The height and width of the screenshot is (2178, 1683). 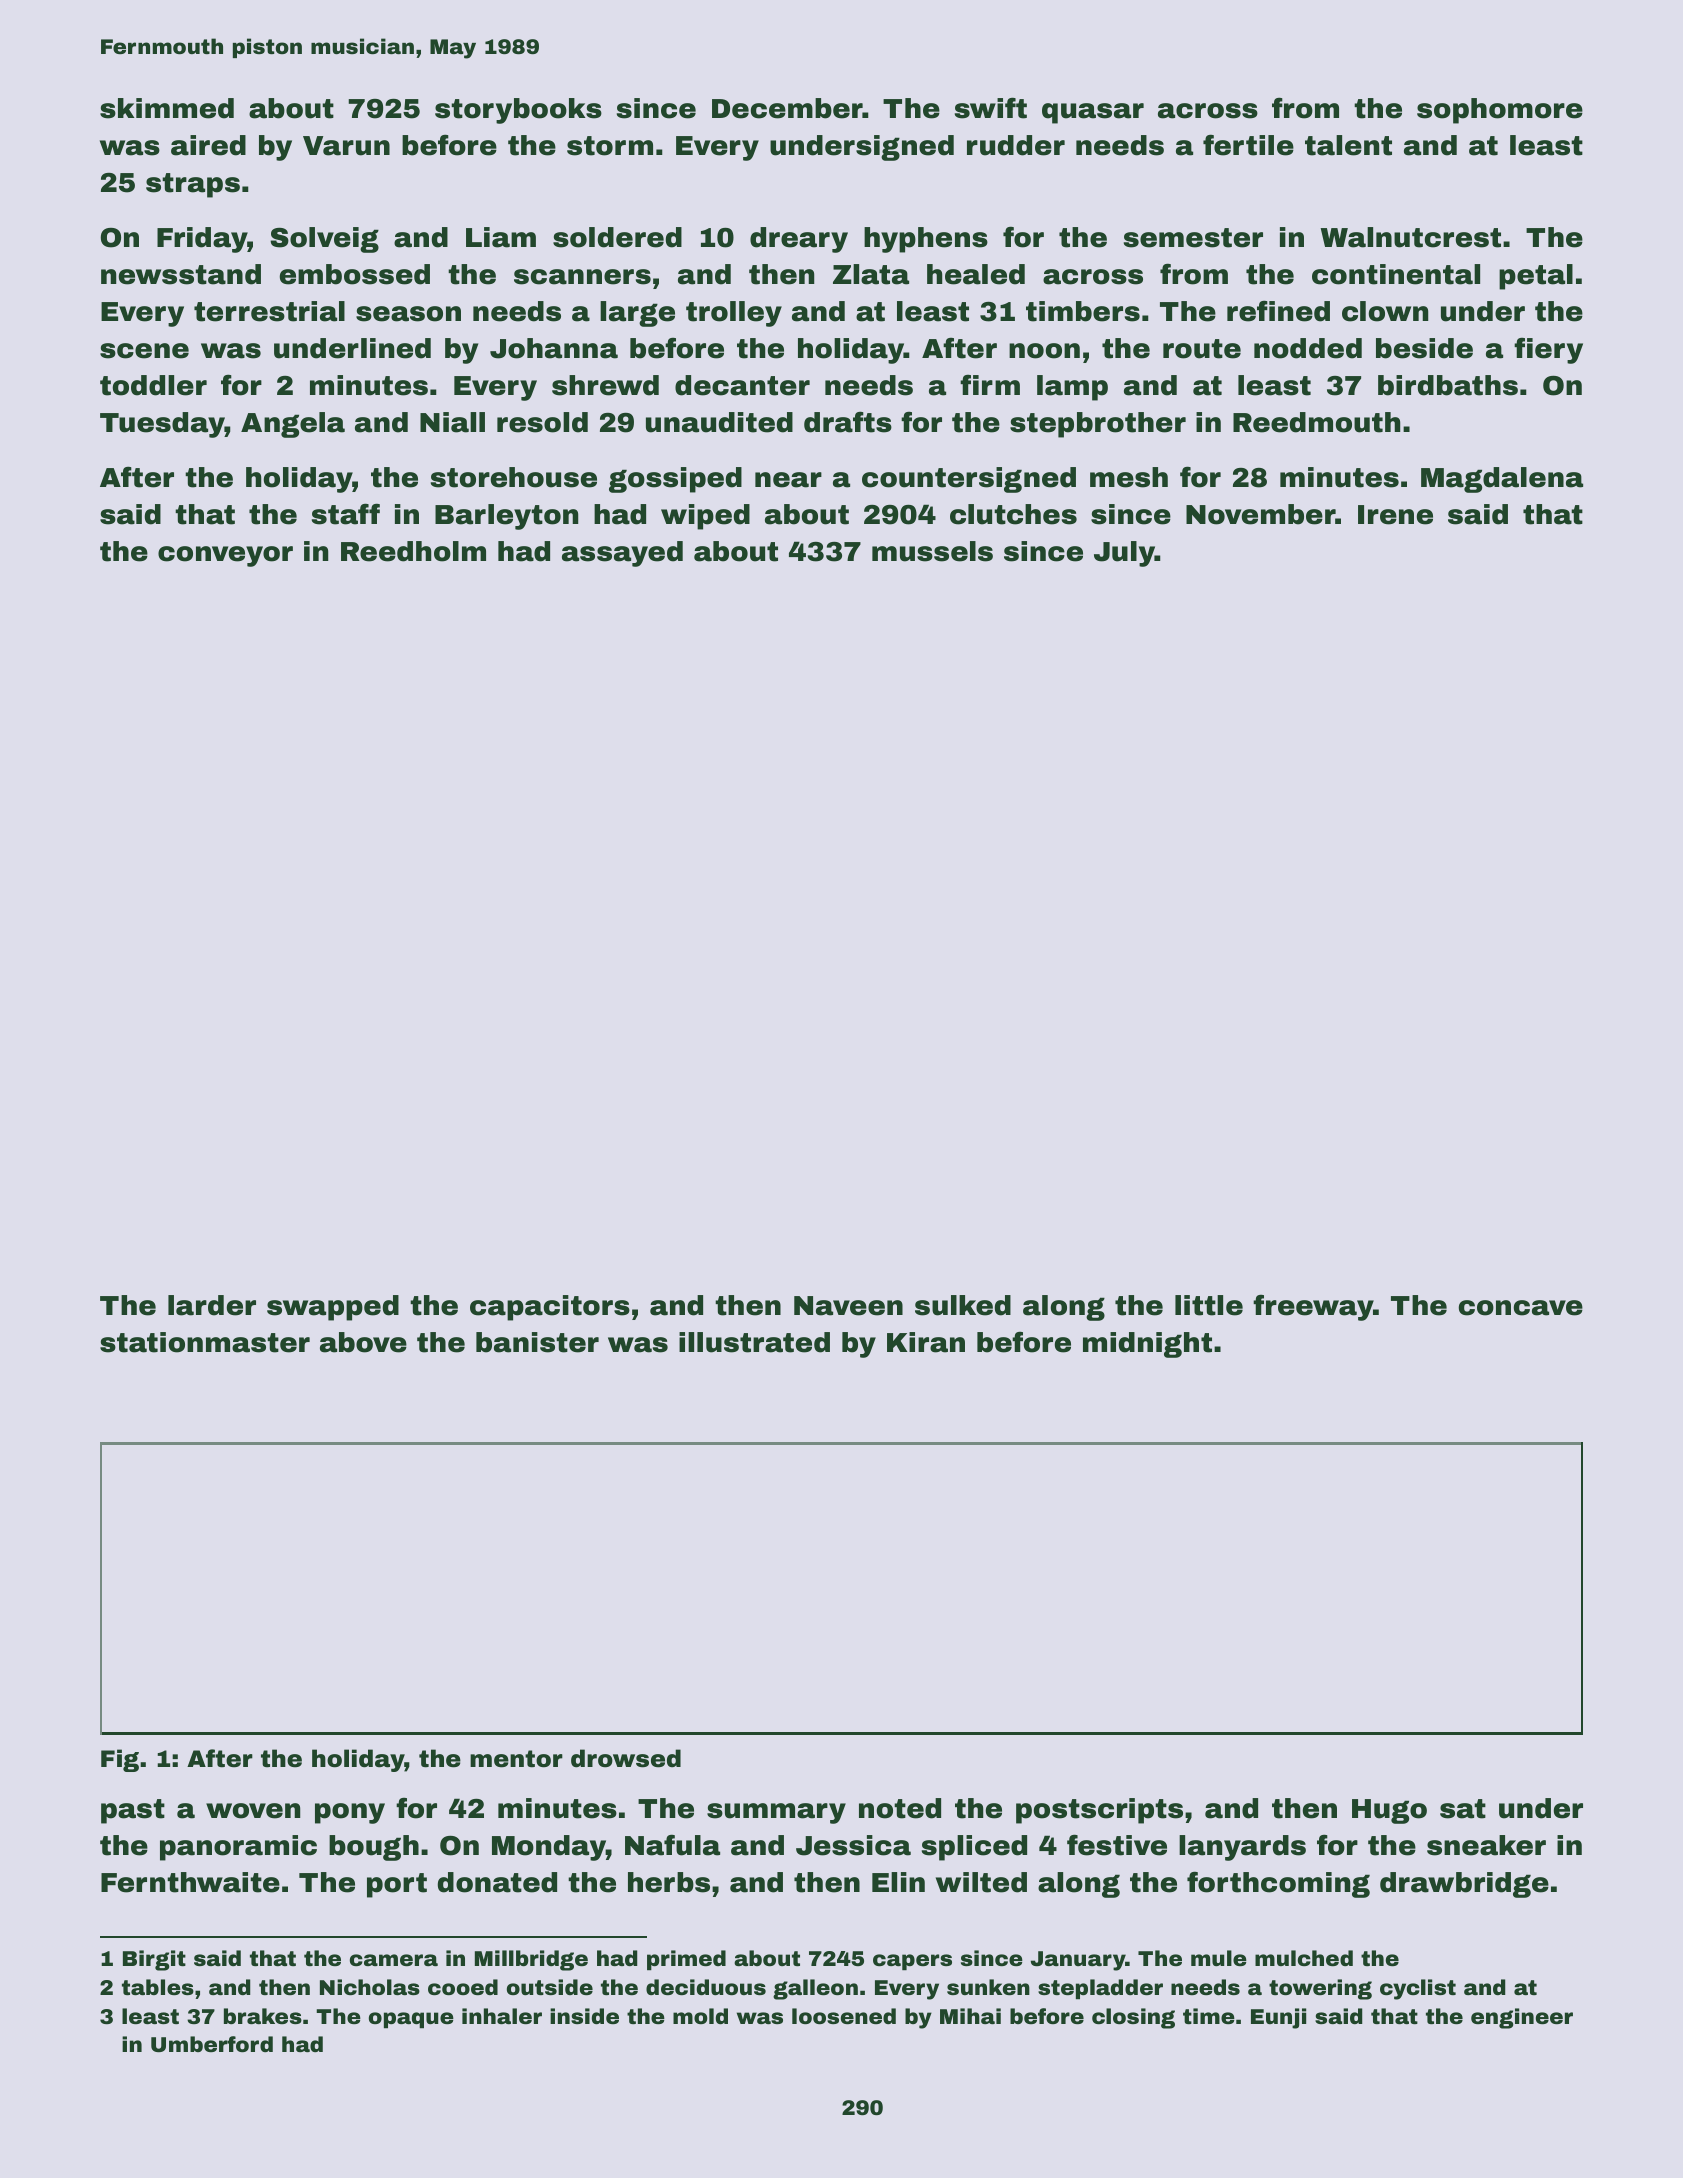 What do you see at coordinates (133, 1811) in the screenshot?
I see `past` at bounding box center [133, 1811].
